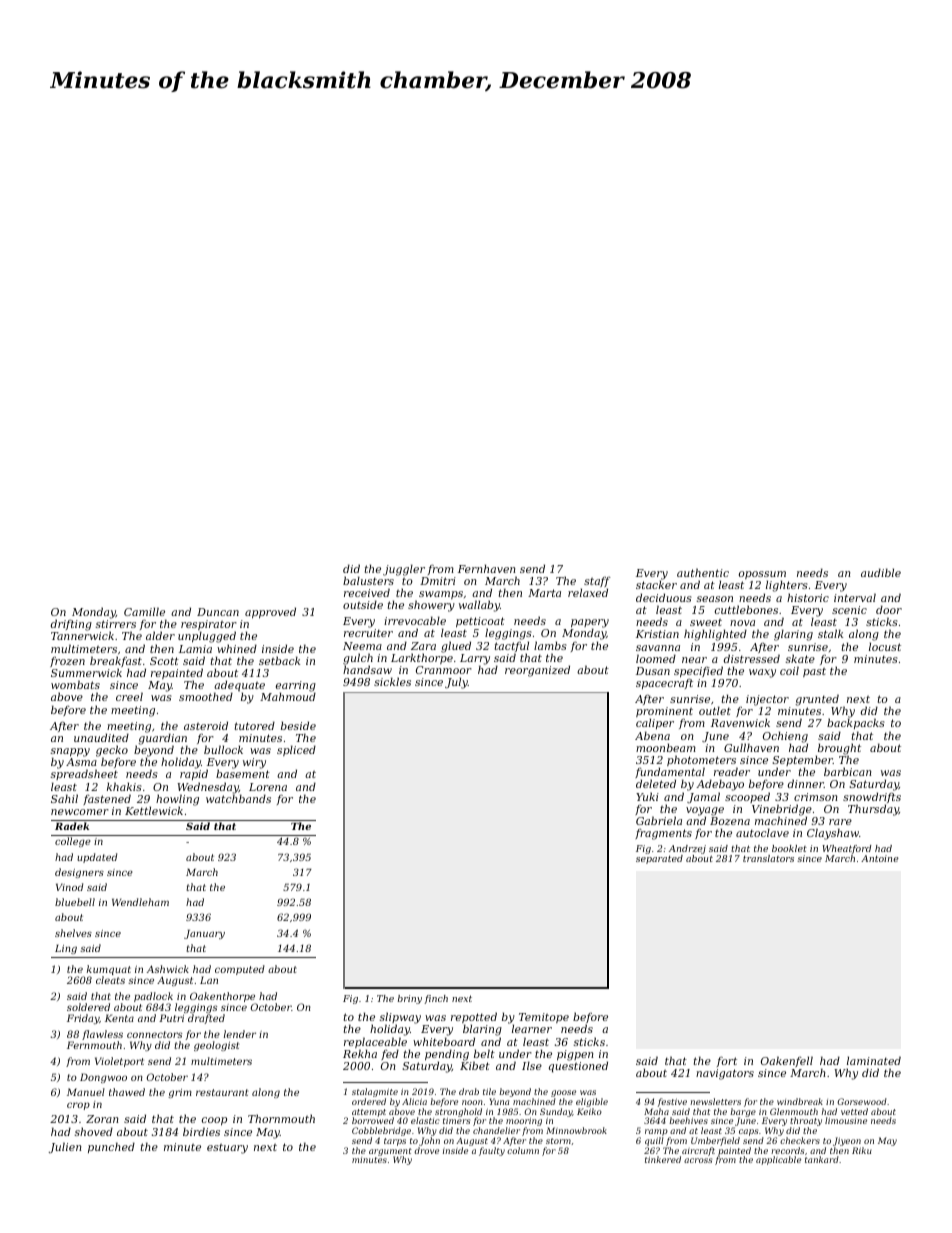 This page has height=1233, width=952. I want to click on Yuki, so click(647, 796).
